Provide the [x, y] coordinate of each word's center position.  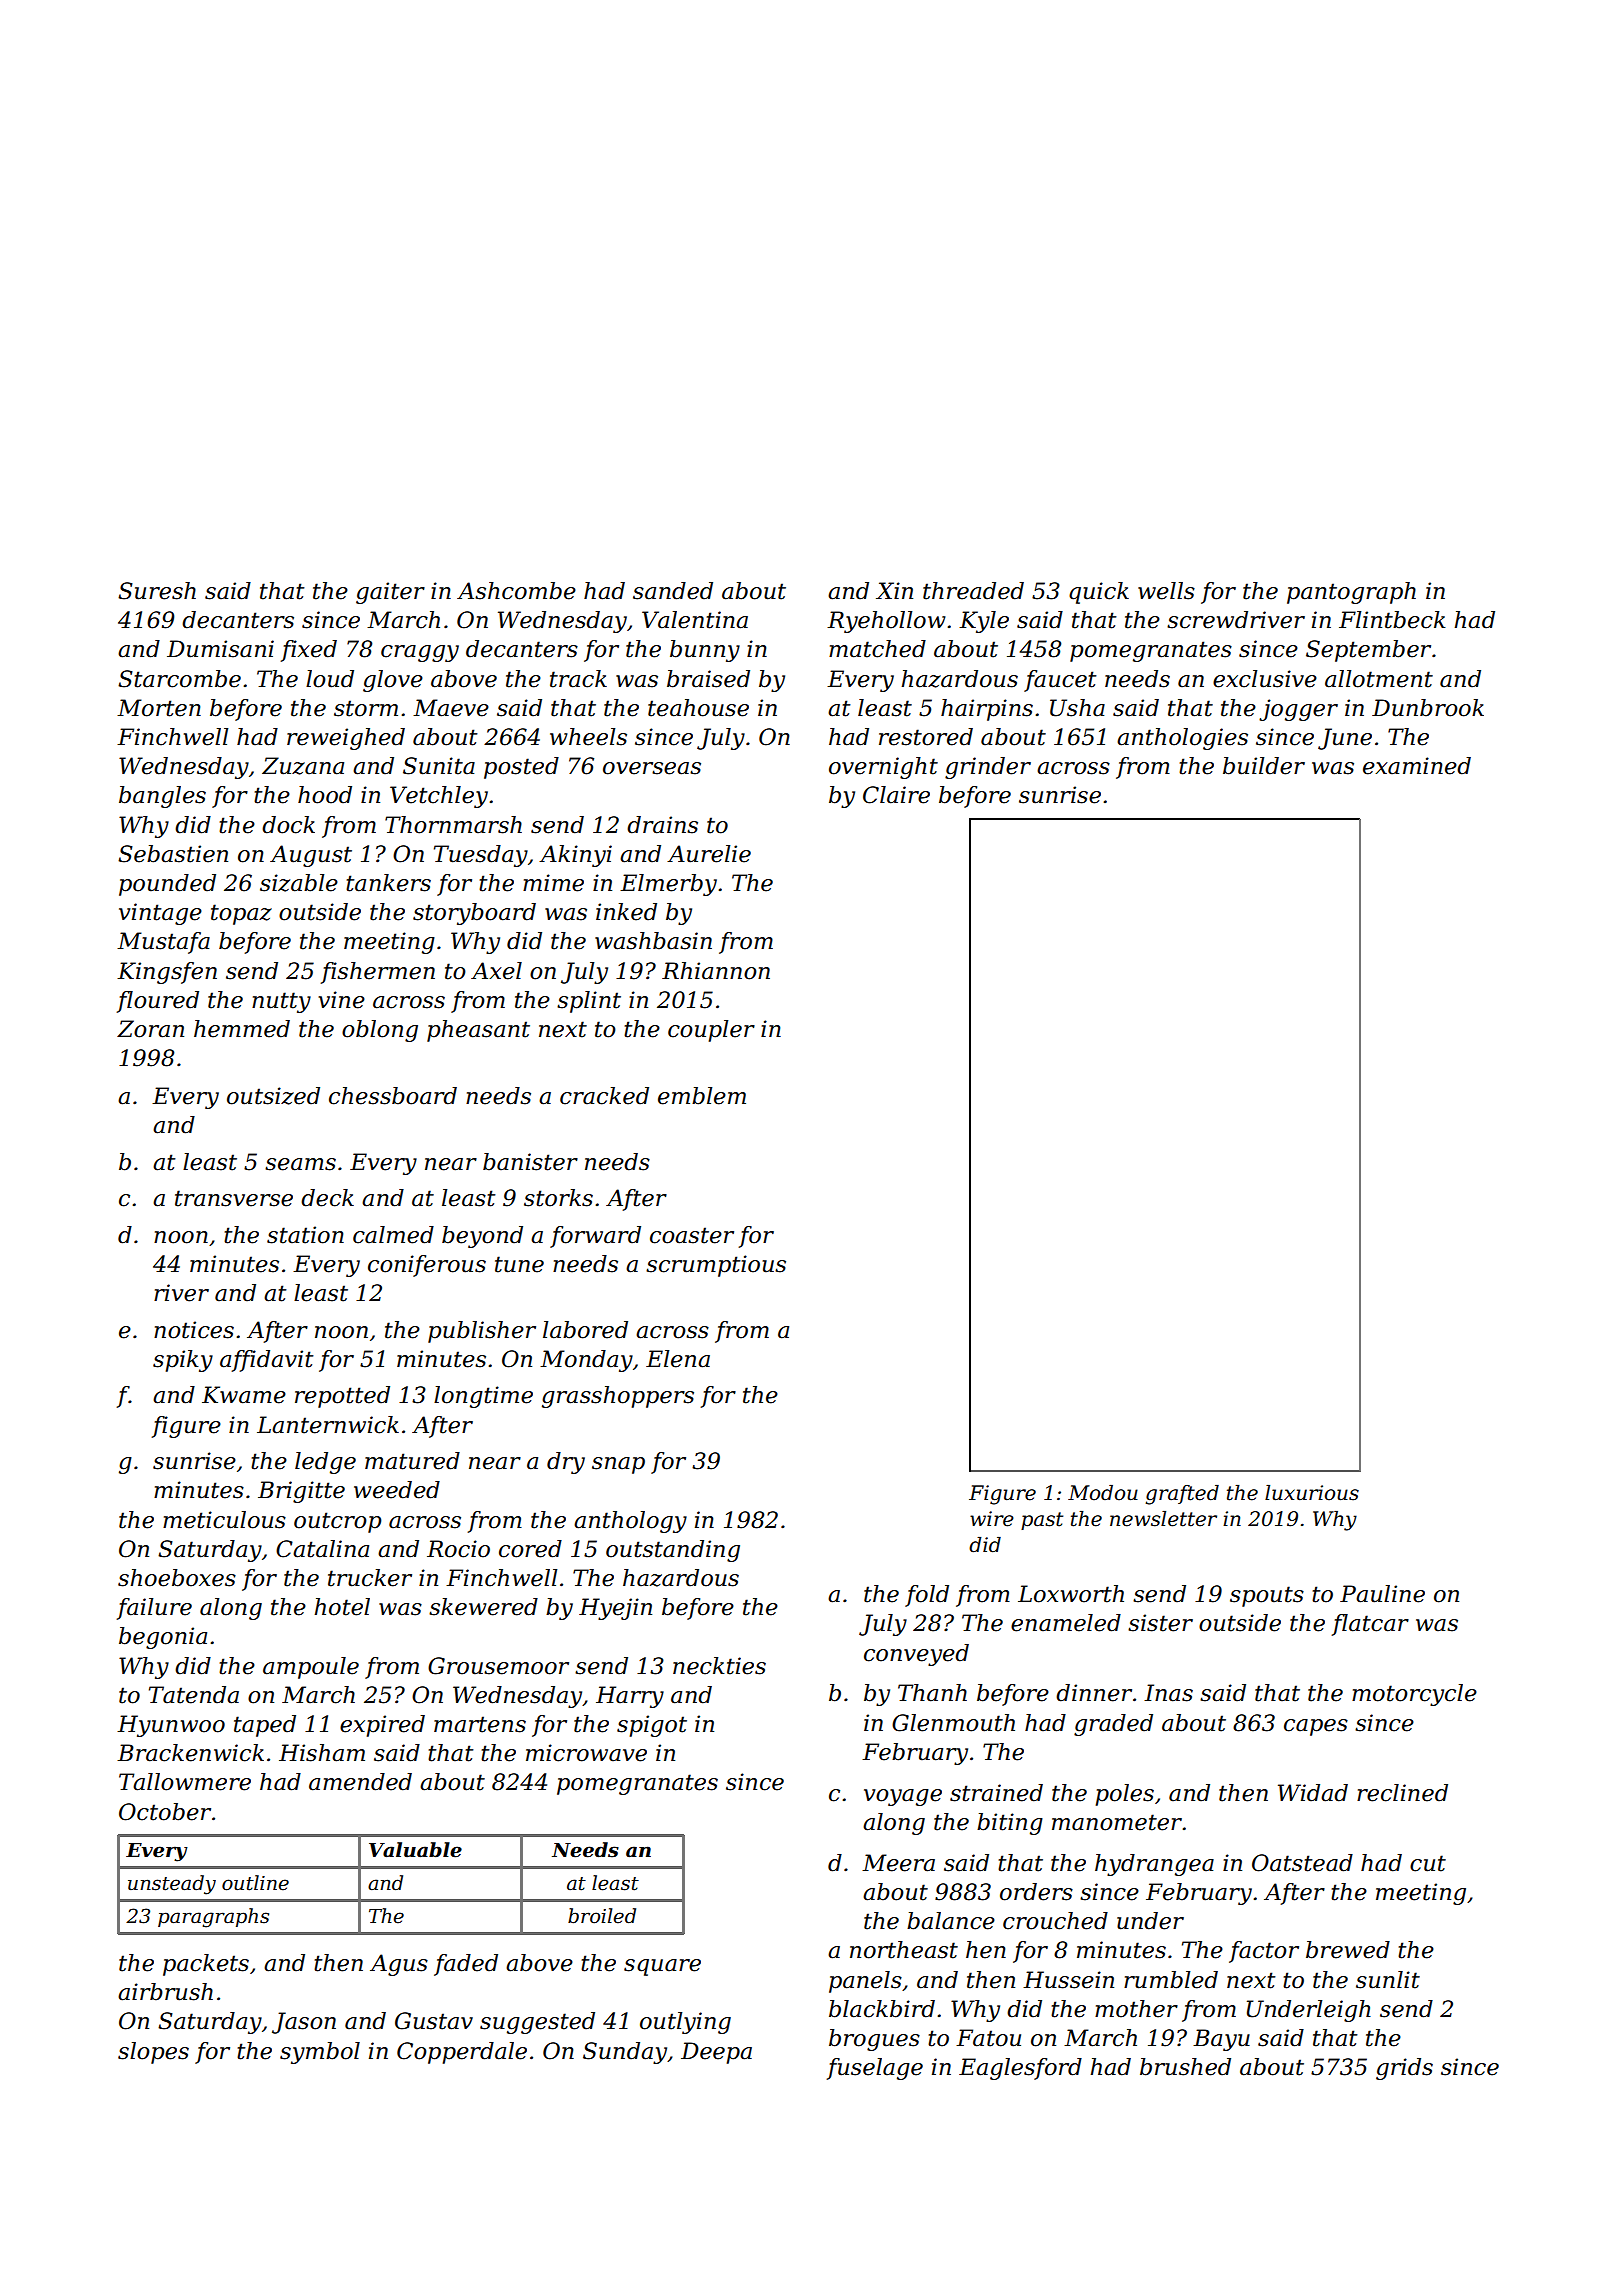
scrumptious [716, 1266]
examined [1417, 766]
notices [194, 1330]
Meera [898, 1863]
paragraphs [213, 1918]
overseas [652, 768]
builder [1264, 766]
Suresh [157, 591]
